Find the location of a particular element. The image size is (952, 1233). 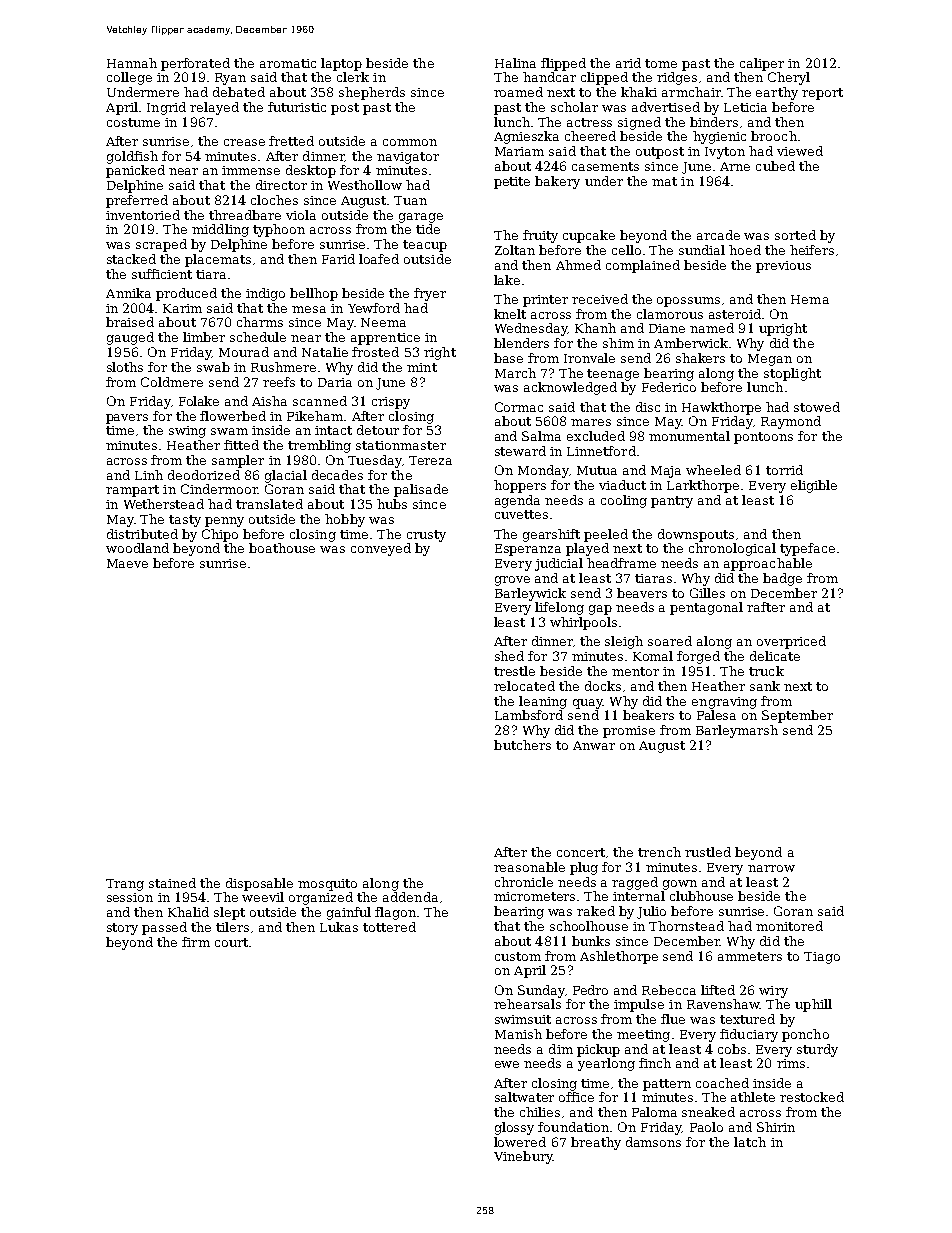

story is located at coordinates (122, 929).
